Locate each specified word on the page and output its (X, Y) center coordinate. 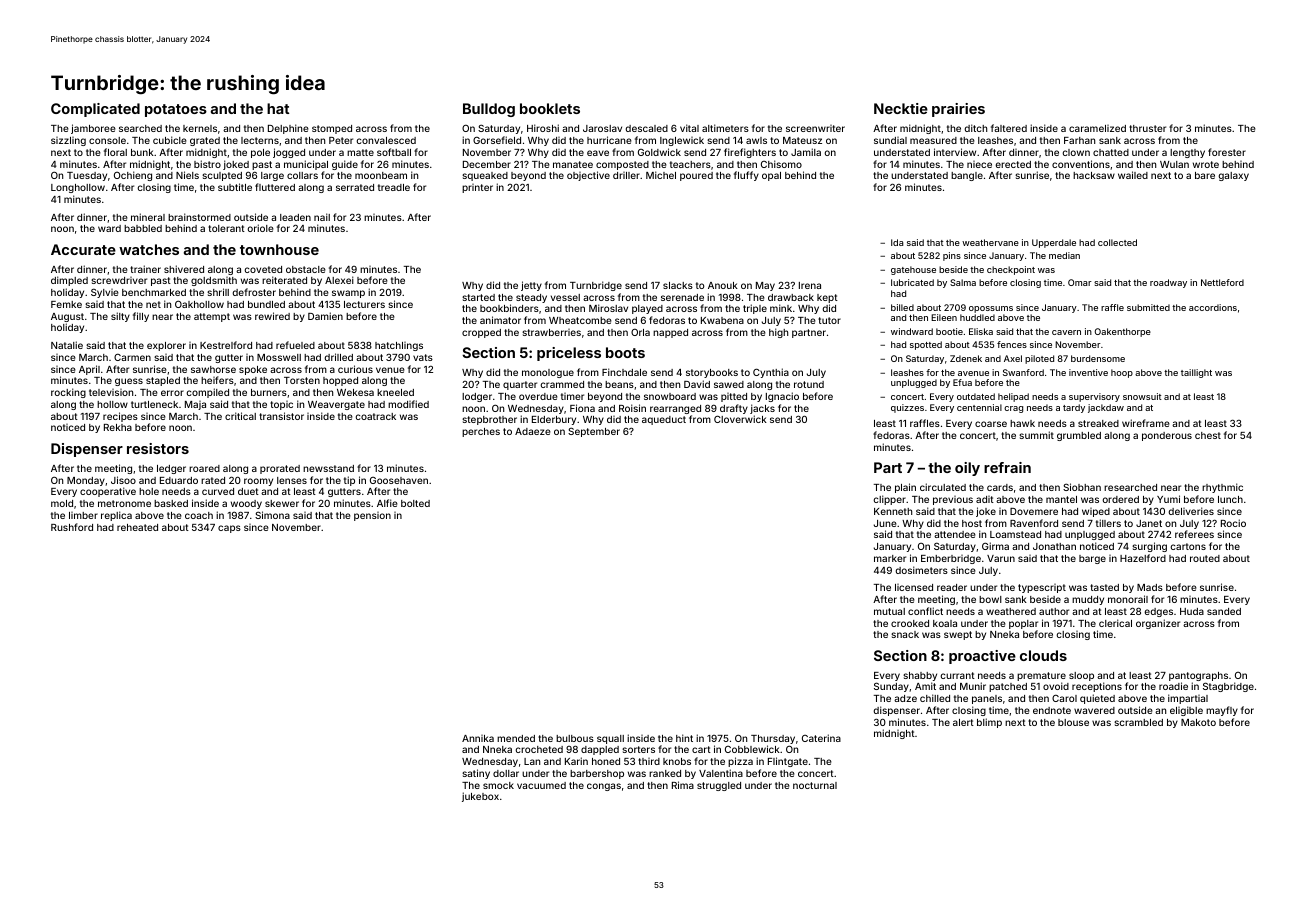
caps (229, 529)
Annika (478, 738)
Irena (810, 285)
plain (905, 488)
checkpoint (1011, 270)
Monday (86, 481)
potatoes (176, 110)
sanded (1224, 611)
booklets (550, 108)
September (594, 432)
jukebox (480, 797)
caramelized (1097, 128)
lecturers (364, 304)
